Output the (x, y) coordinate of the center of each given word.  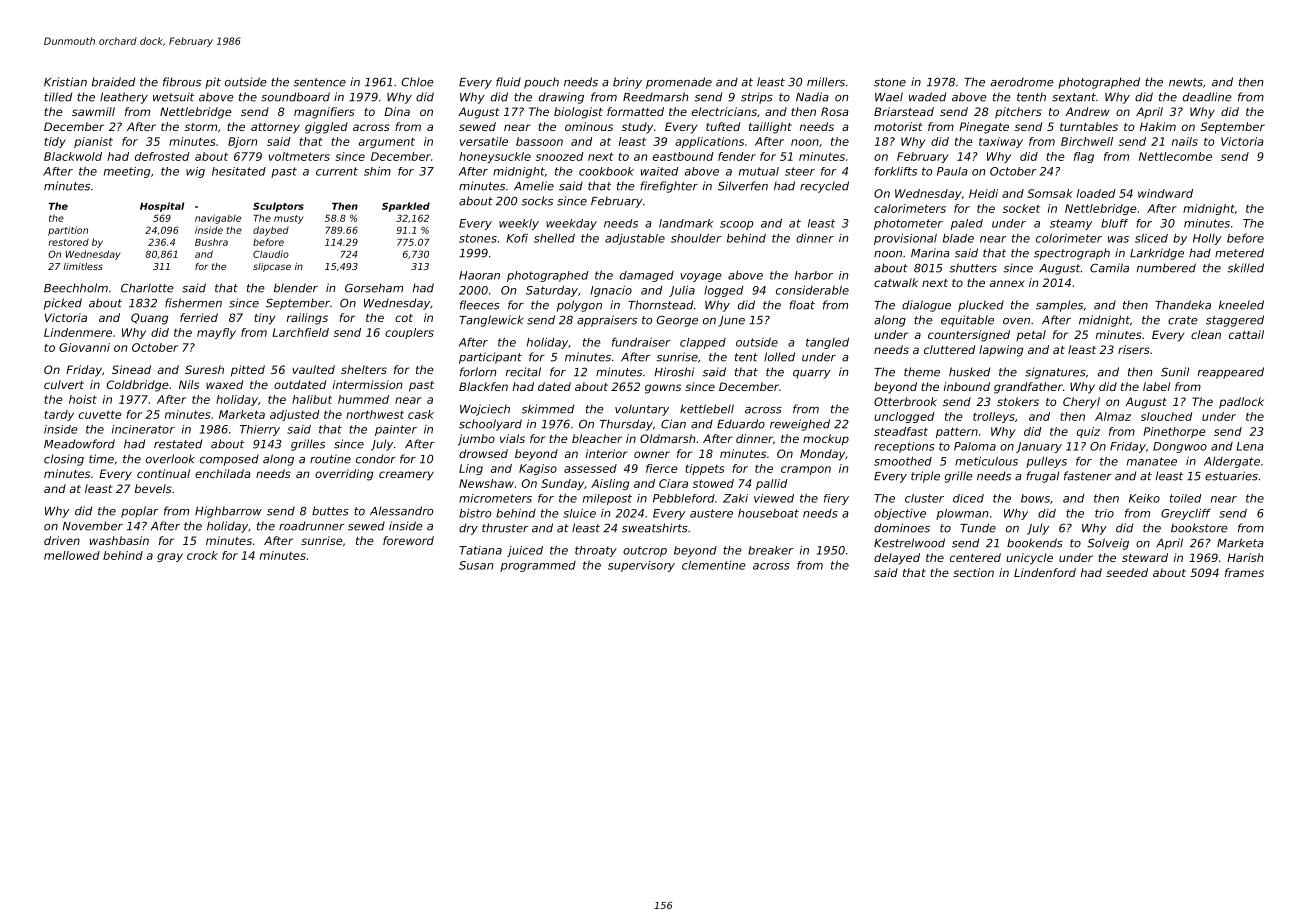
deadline (1207, 97)
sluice (579, 513)
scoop (737, 225)
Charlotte (147, 288)
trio (1104, 513)
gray (170, 557)
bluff (1114, 223)
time (101, 459)
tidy (55, 142)
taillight (770, 128)
